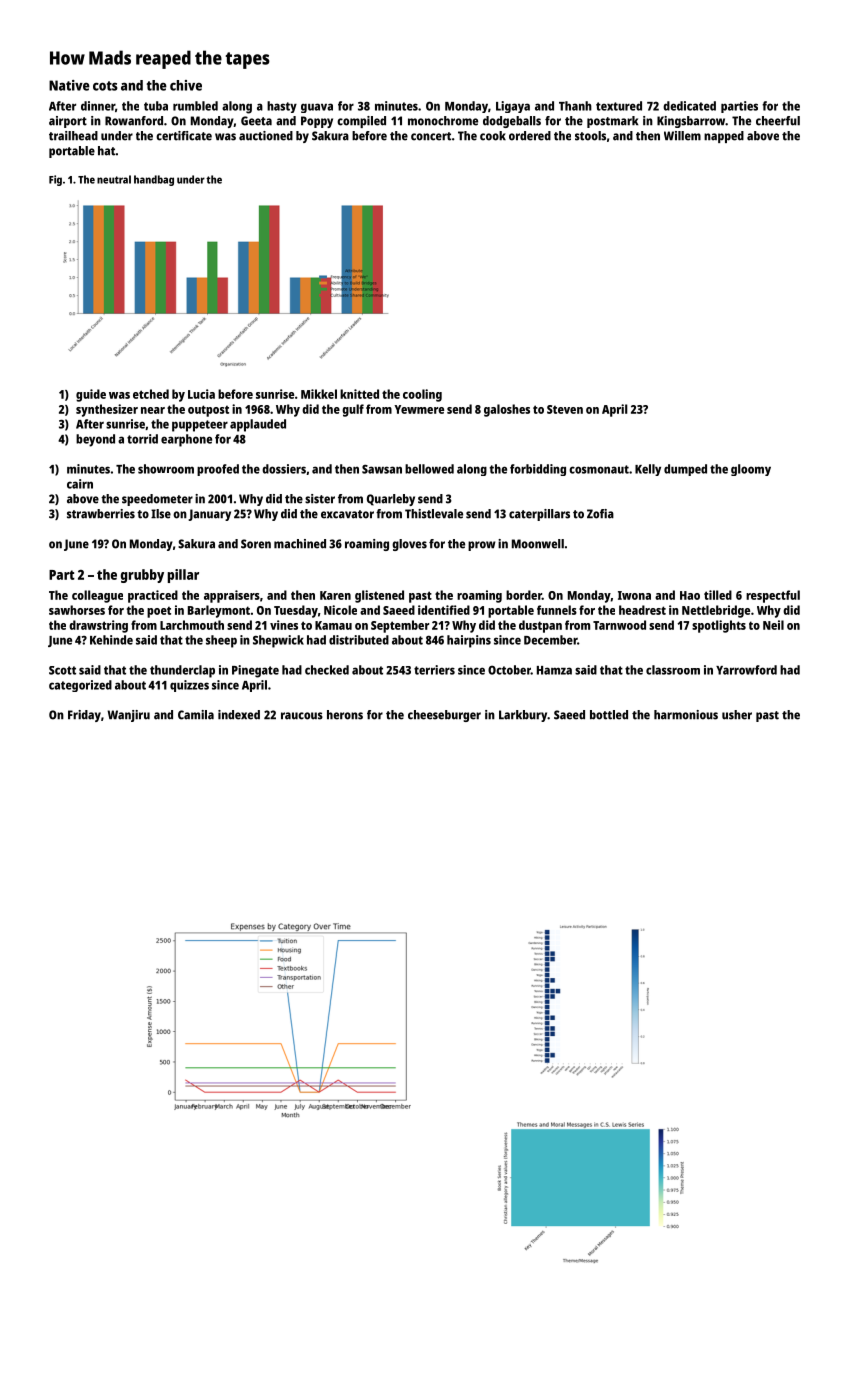  I want to click on Steven, so click(565, 409).
